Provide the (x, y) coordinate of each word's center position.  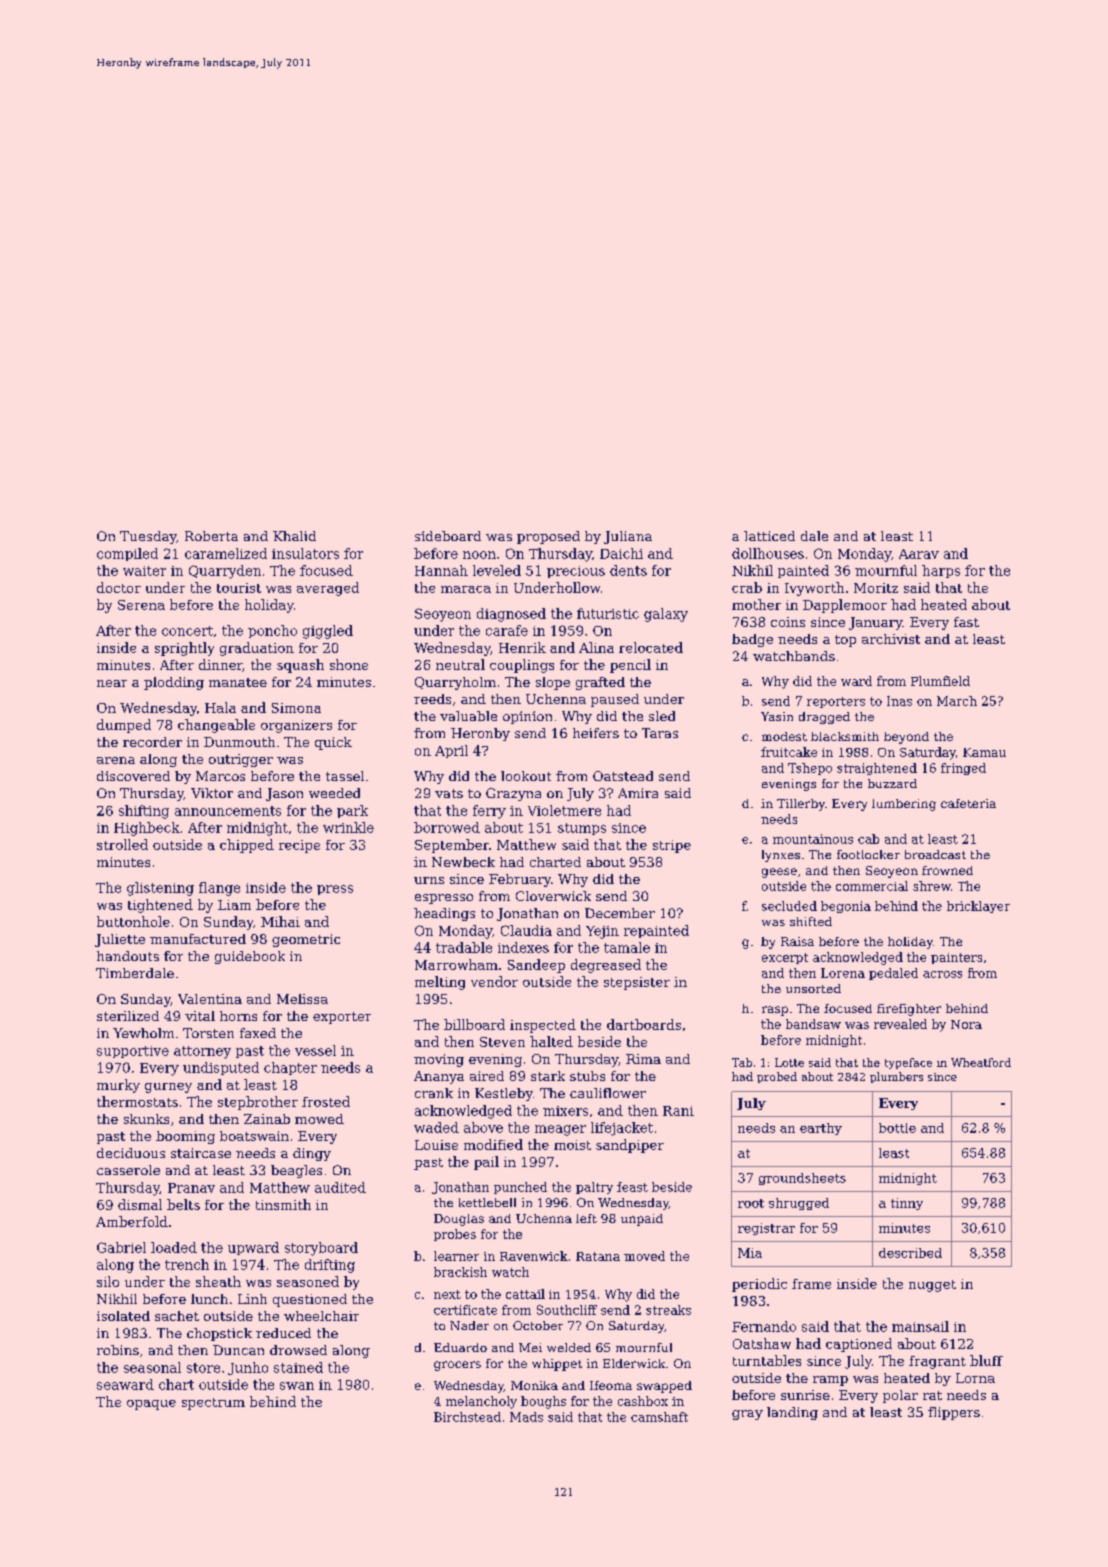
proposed (548, 537)
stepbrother (258, 1103)
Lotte (789, 1062)
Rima (643, 1059)
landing (792, 1413)
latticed (769, 536)
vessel (315, 1050)
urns (429, 880)
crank (434, 1093)
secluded (789, 906)
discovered (133, 776)
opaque (151, 1405)
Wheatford (981, 1062)
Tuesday (148, 537)
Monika (534, 1385)
